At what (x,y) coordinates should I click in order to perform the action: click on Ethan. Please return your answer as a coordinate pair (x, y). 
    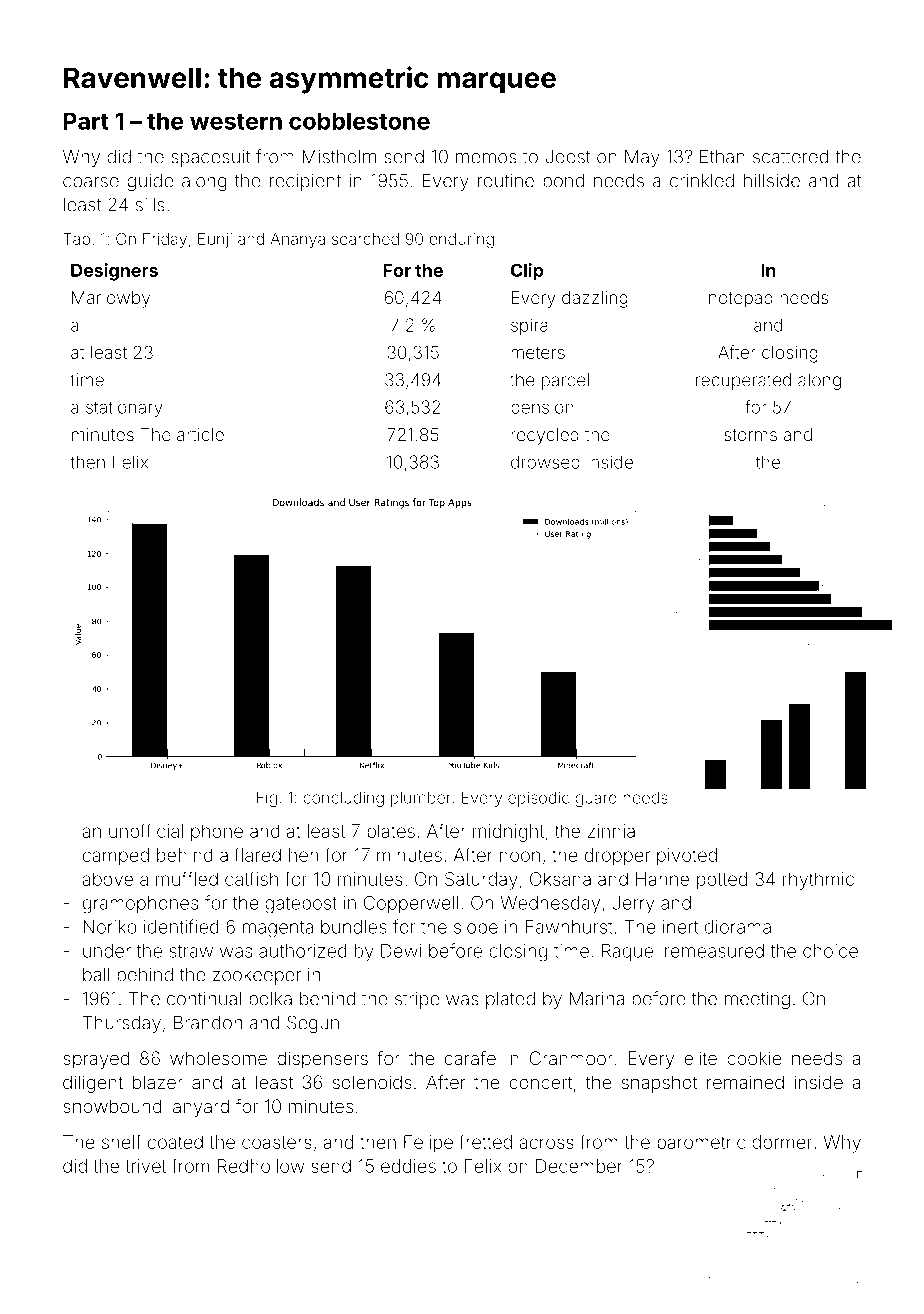
    Looking at the image, I should click on (722, 156).
